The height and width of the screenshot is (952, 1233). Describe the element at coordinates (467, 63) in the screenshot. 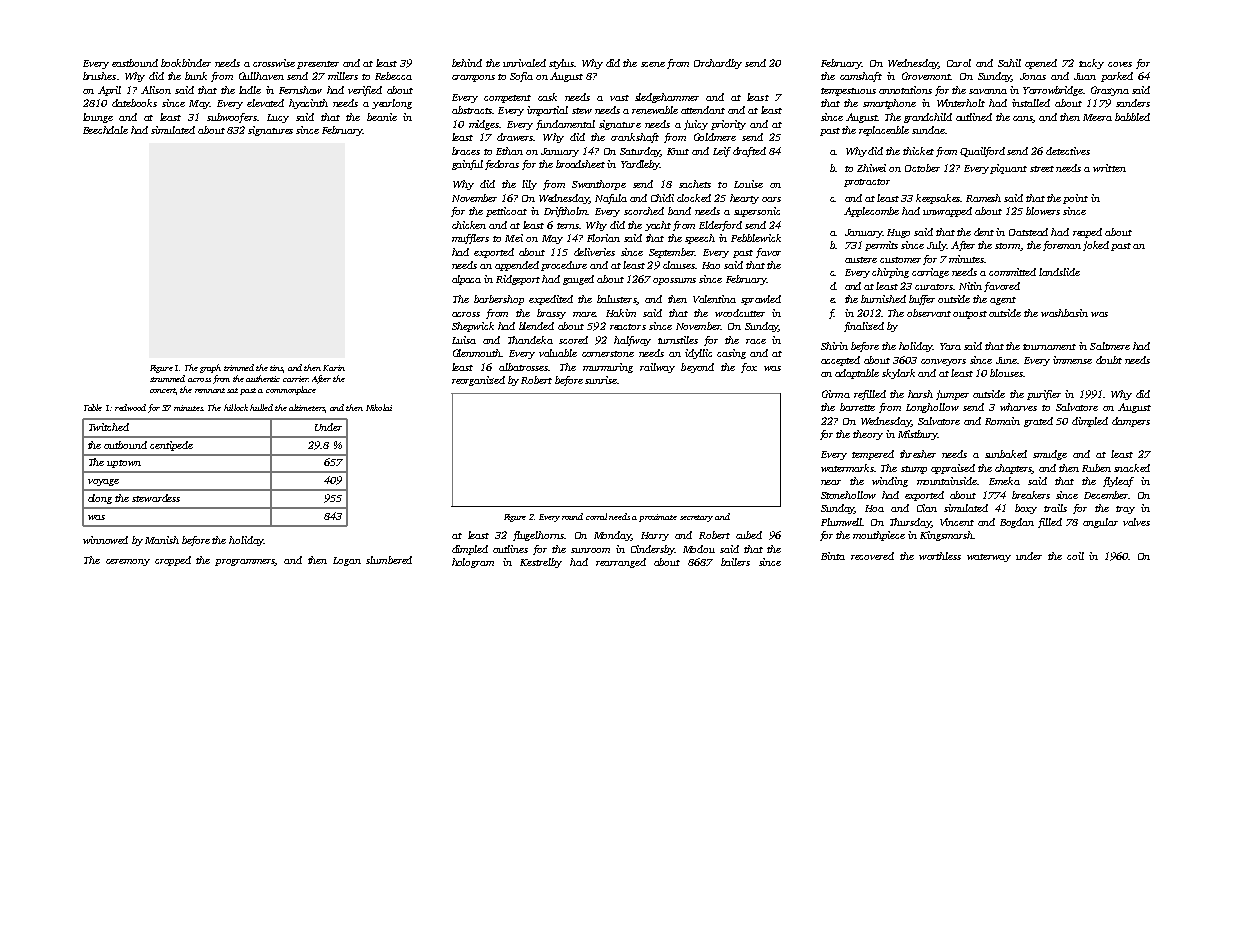

I see `behind` at that location.
